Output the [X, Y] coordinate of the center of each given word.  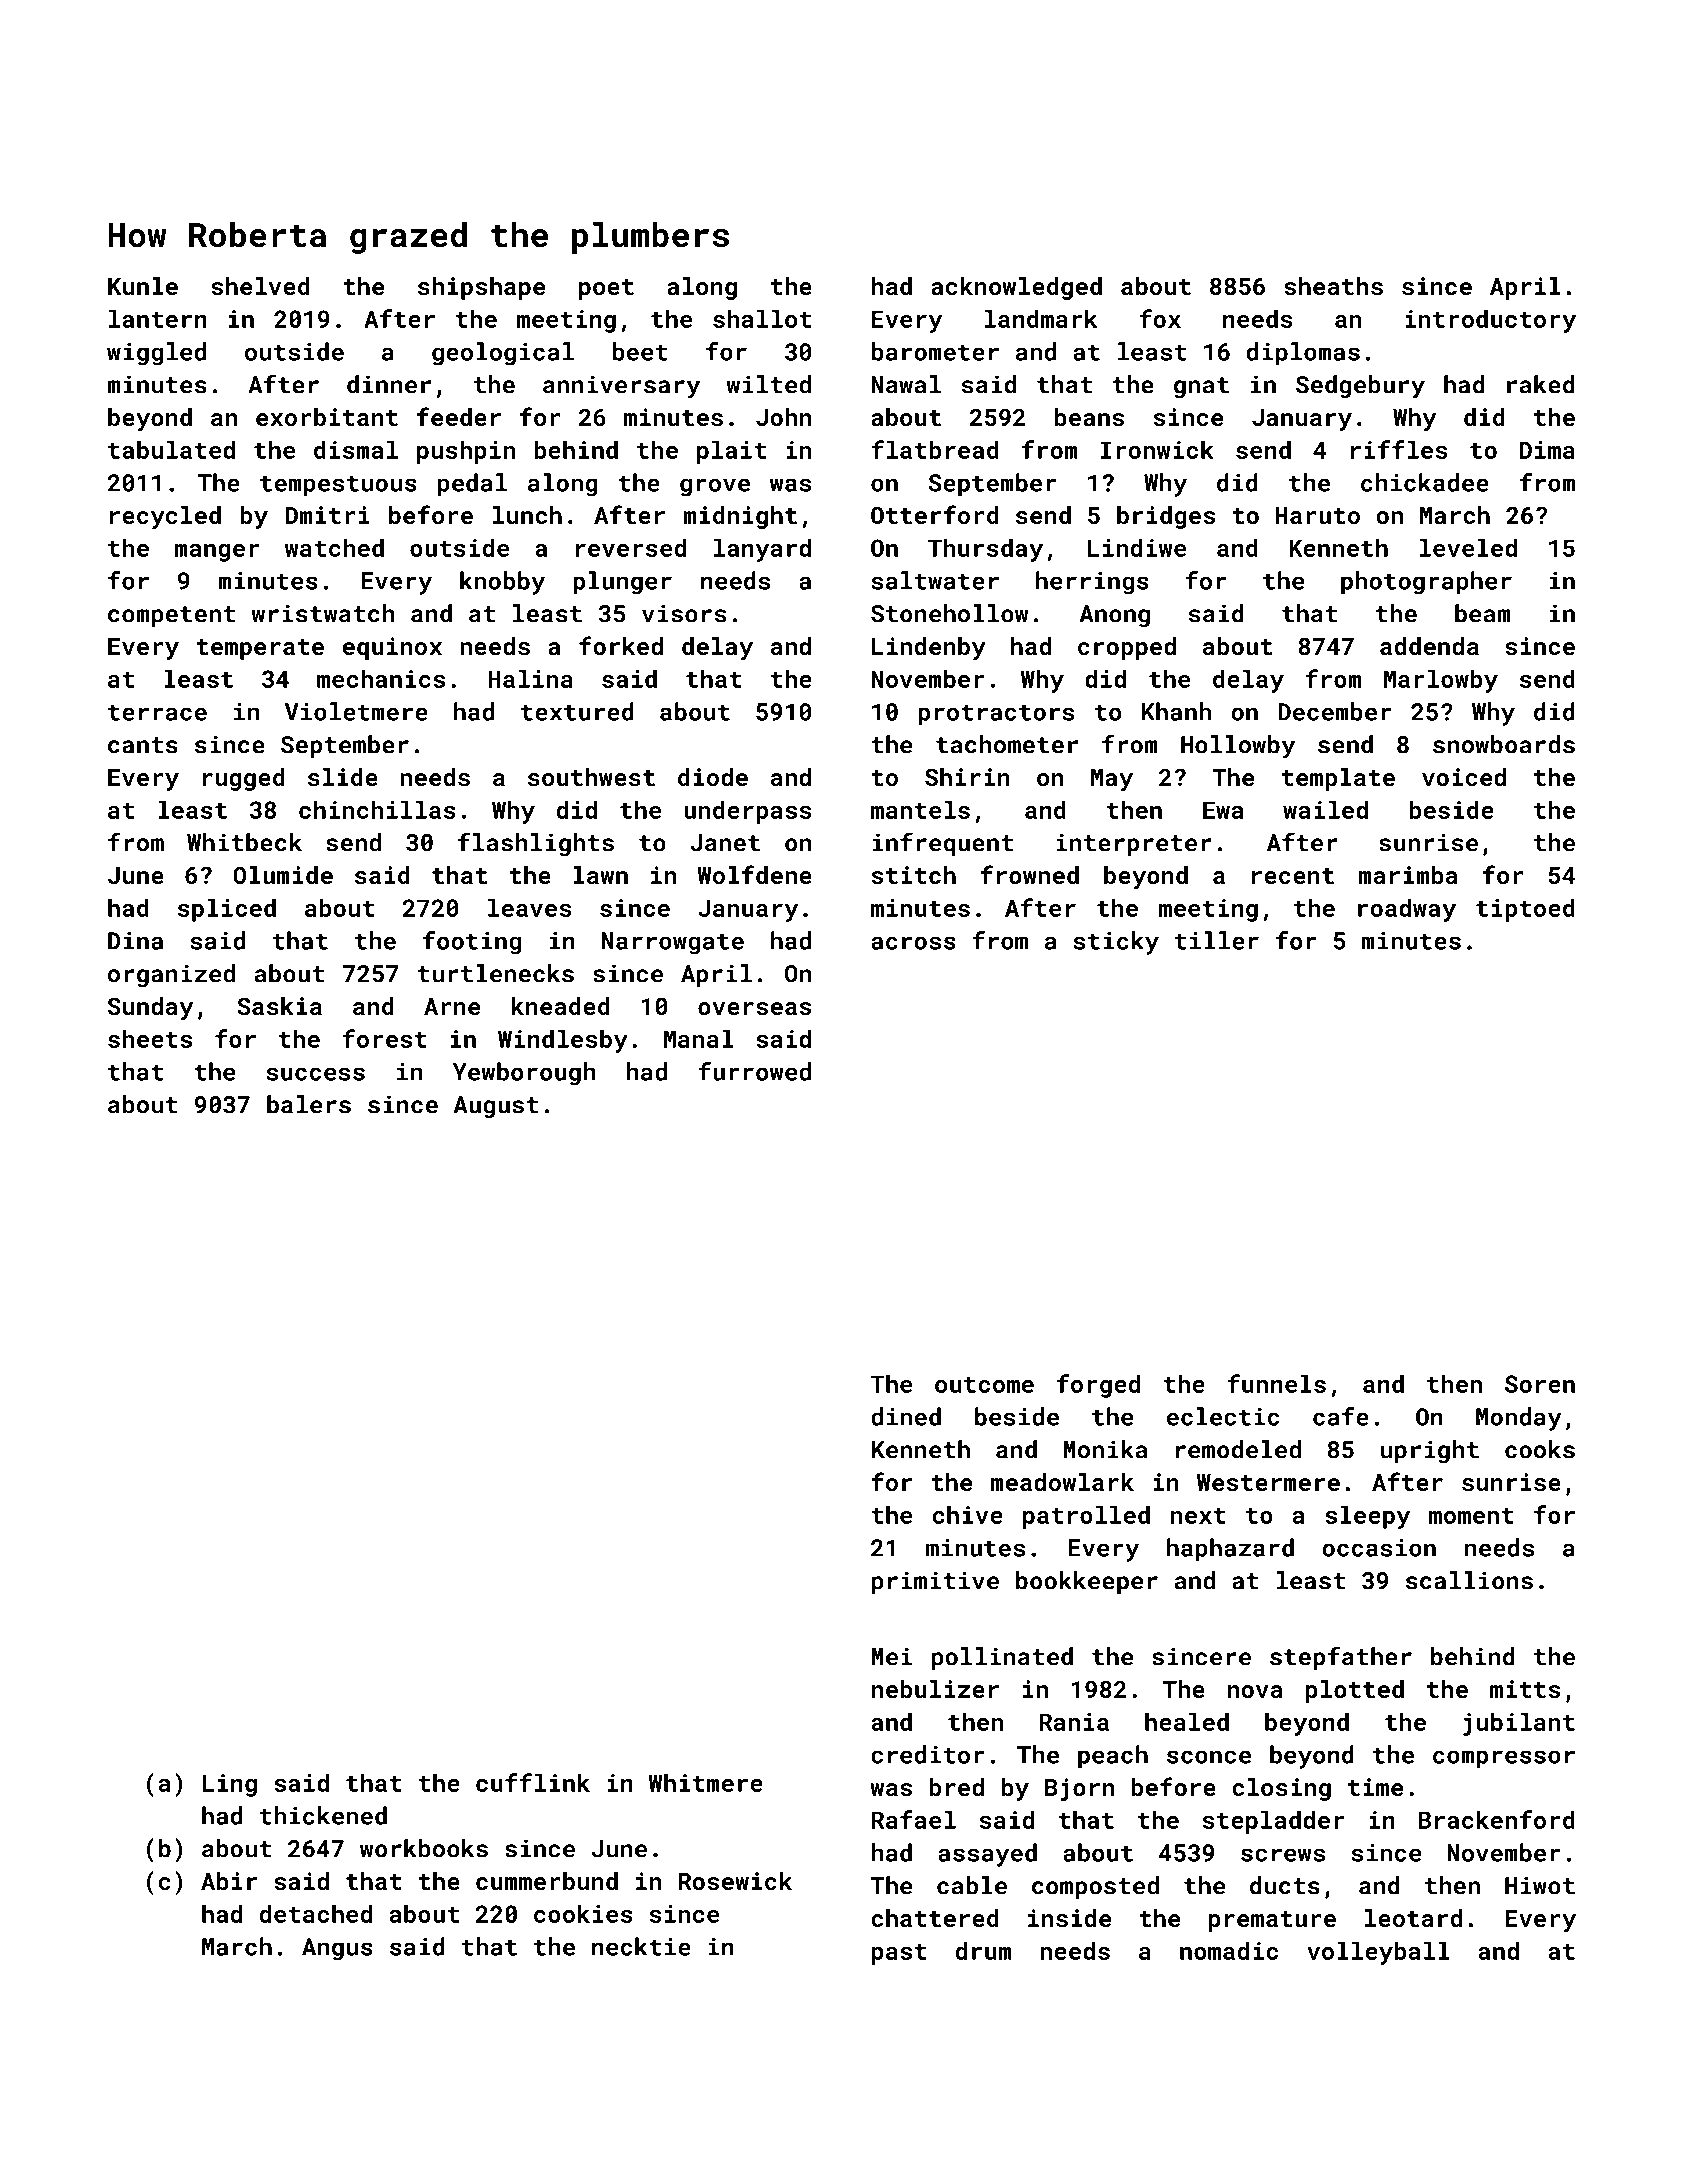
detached [316, 1913]
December [1335, 711]
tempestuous [338, 486]
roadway [1407, 910]
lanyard [762, 550]
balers [309, 1104]
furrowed [754, 1071]
